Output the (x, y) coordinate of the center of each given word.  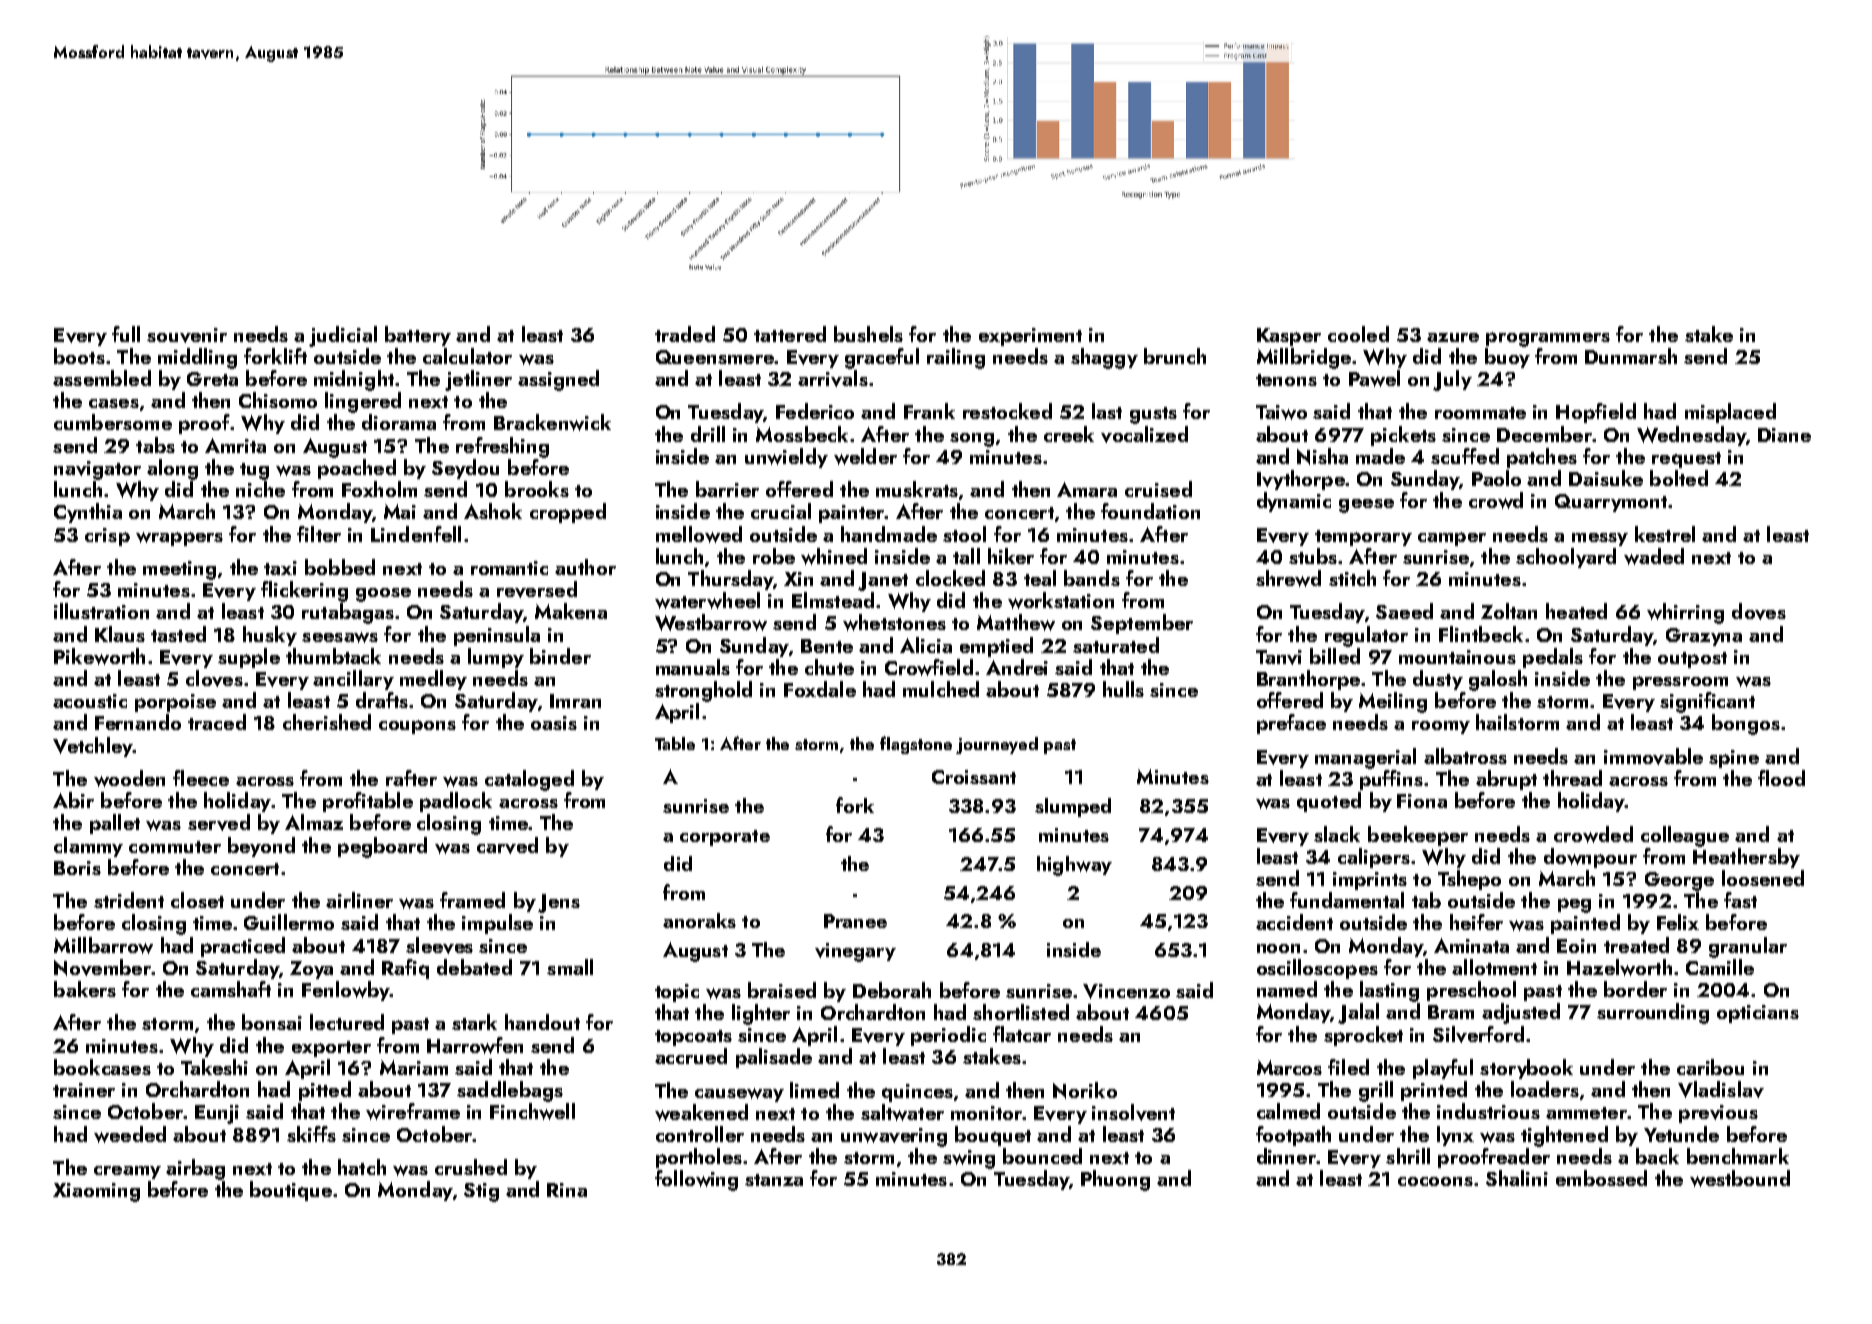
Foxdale (820, 689)
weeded (130, 1134)
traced (217, 722)
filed (1348, 1067)
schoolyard (1566, 558)
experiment (1030, 337)
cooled (1358, 334)
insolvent (1133, 1112)
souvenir (187, 335)
